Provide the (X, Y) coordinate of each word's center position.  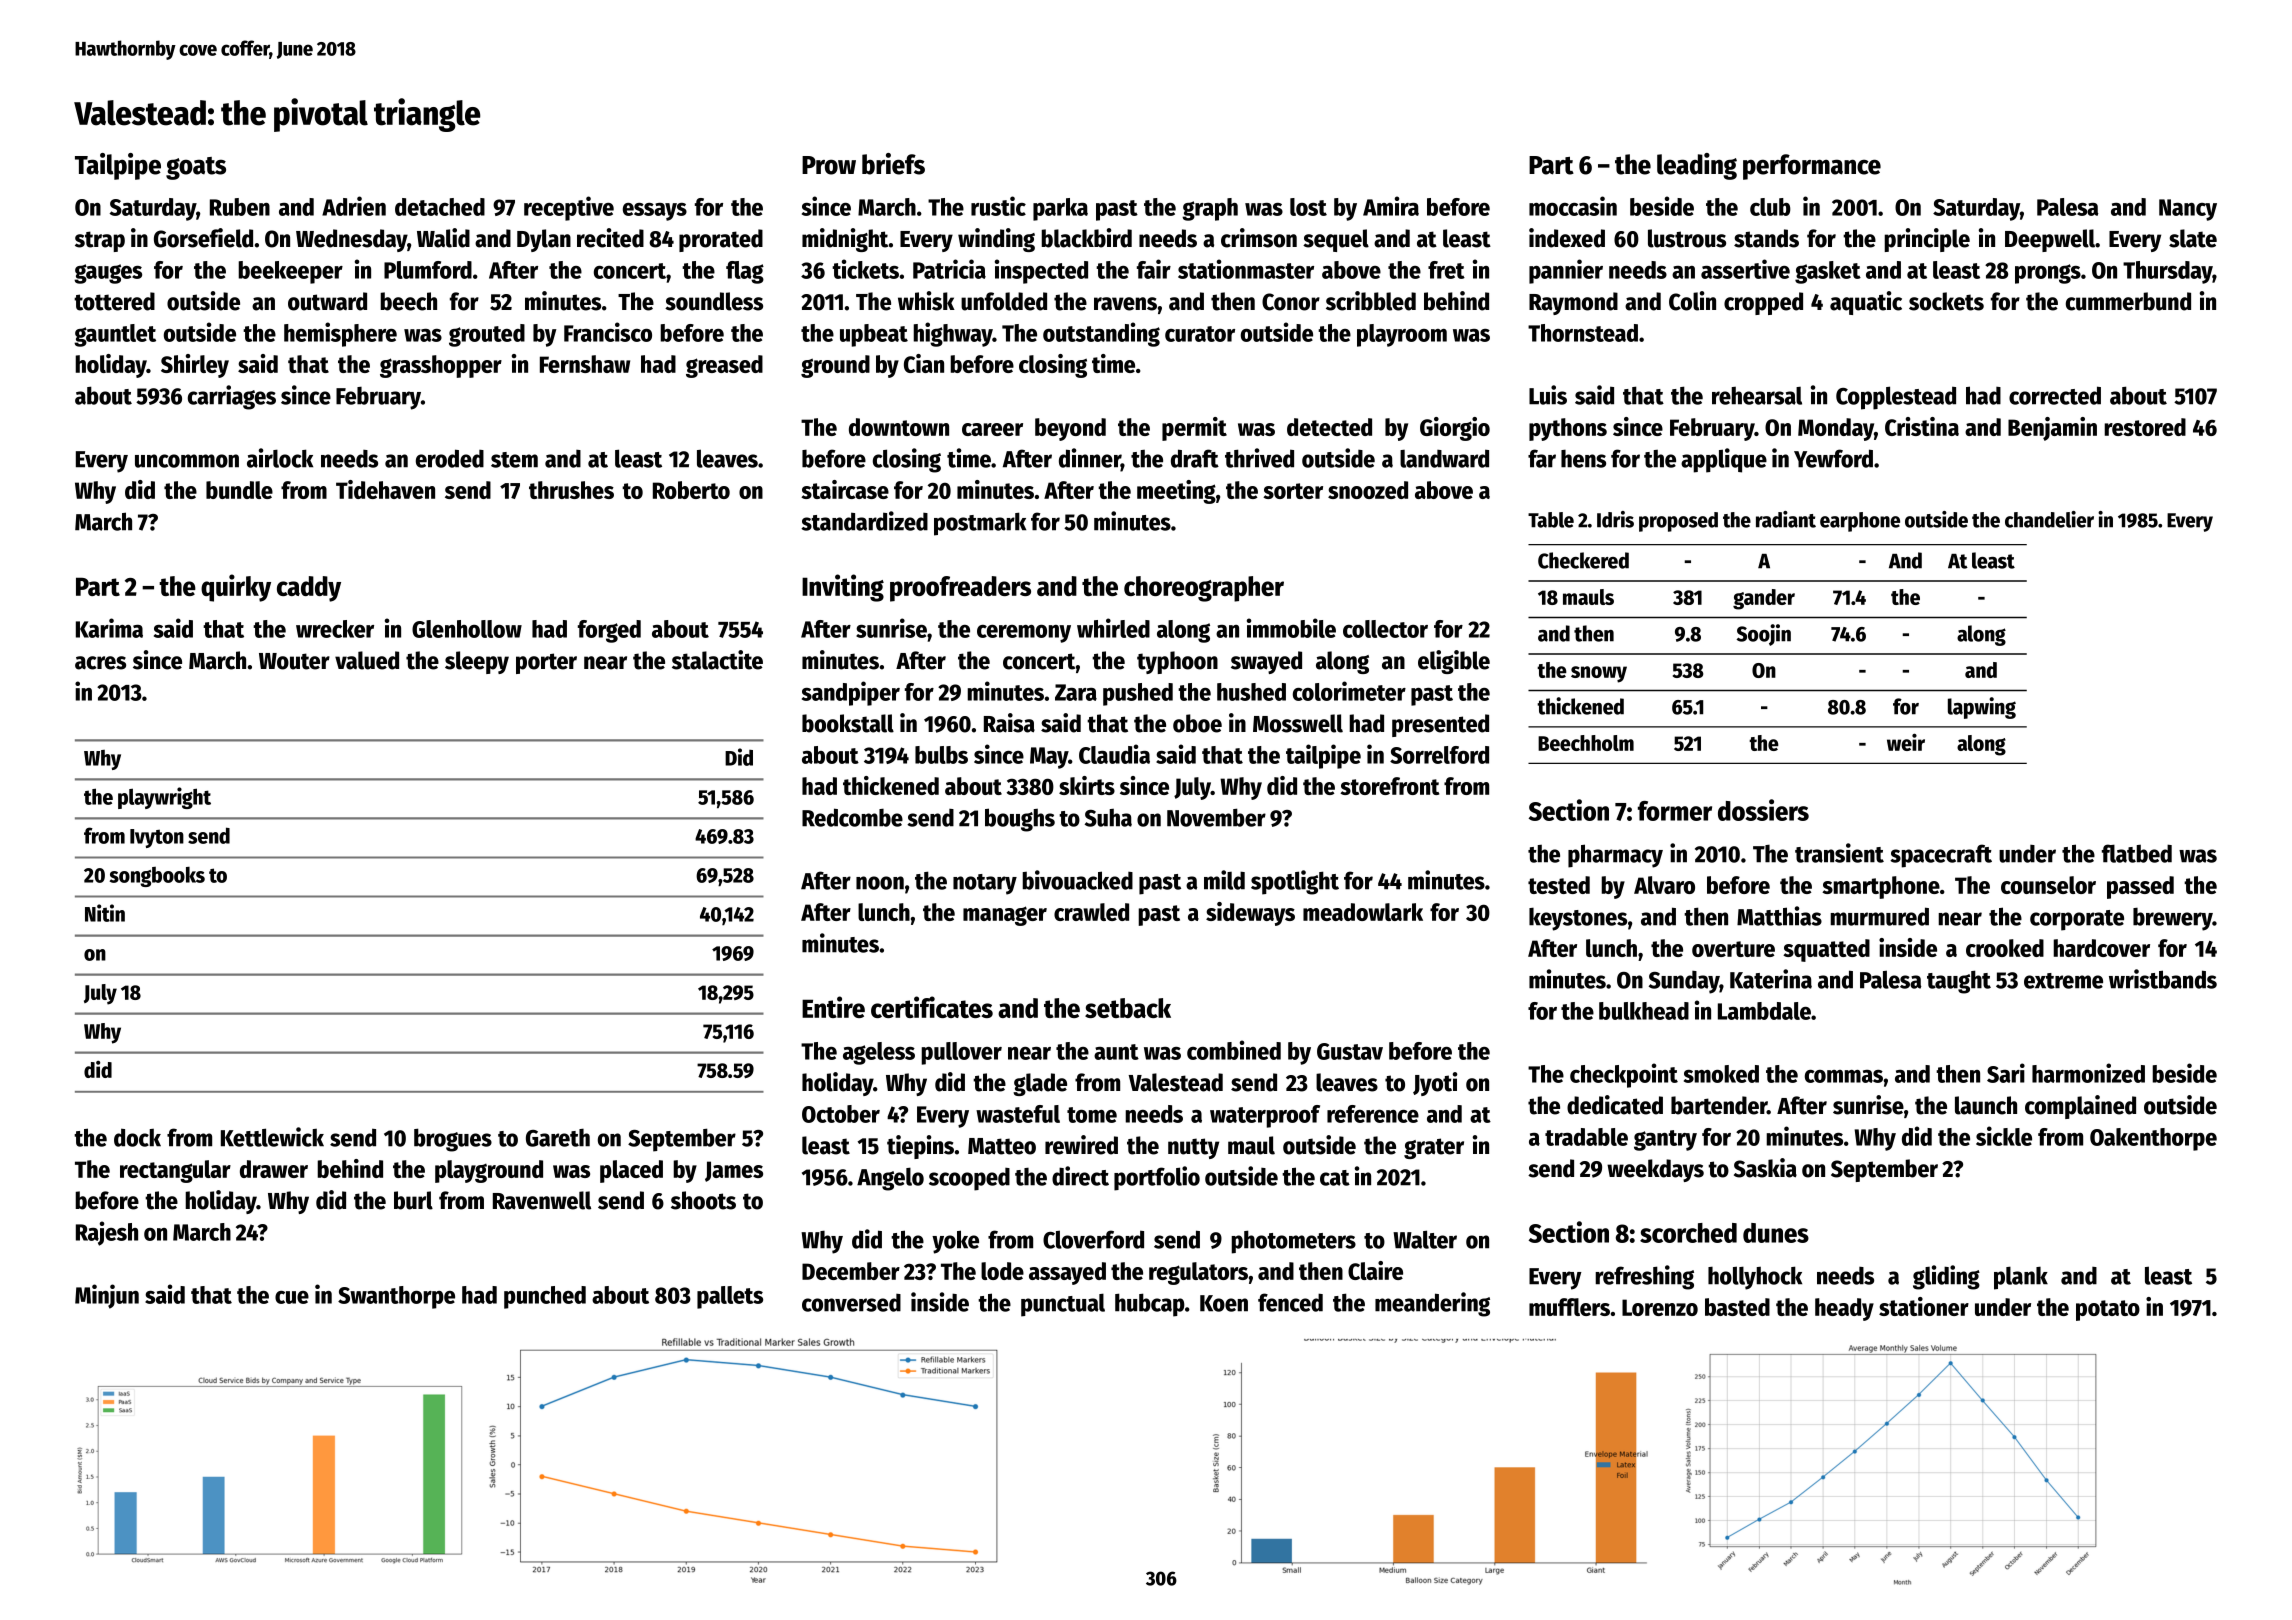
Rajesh (107, 1233)
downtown (899, 427)
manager (1005, 916)
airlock (280, 458)
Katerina (1771, 979)
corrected (2055, 395)
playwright (164, 798)
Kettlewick (272, 1137)
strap (100, 241)
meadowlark (1363, 912)
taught (1959, 982)
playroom (1402, 335)
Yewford (1833, 458)
